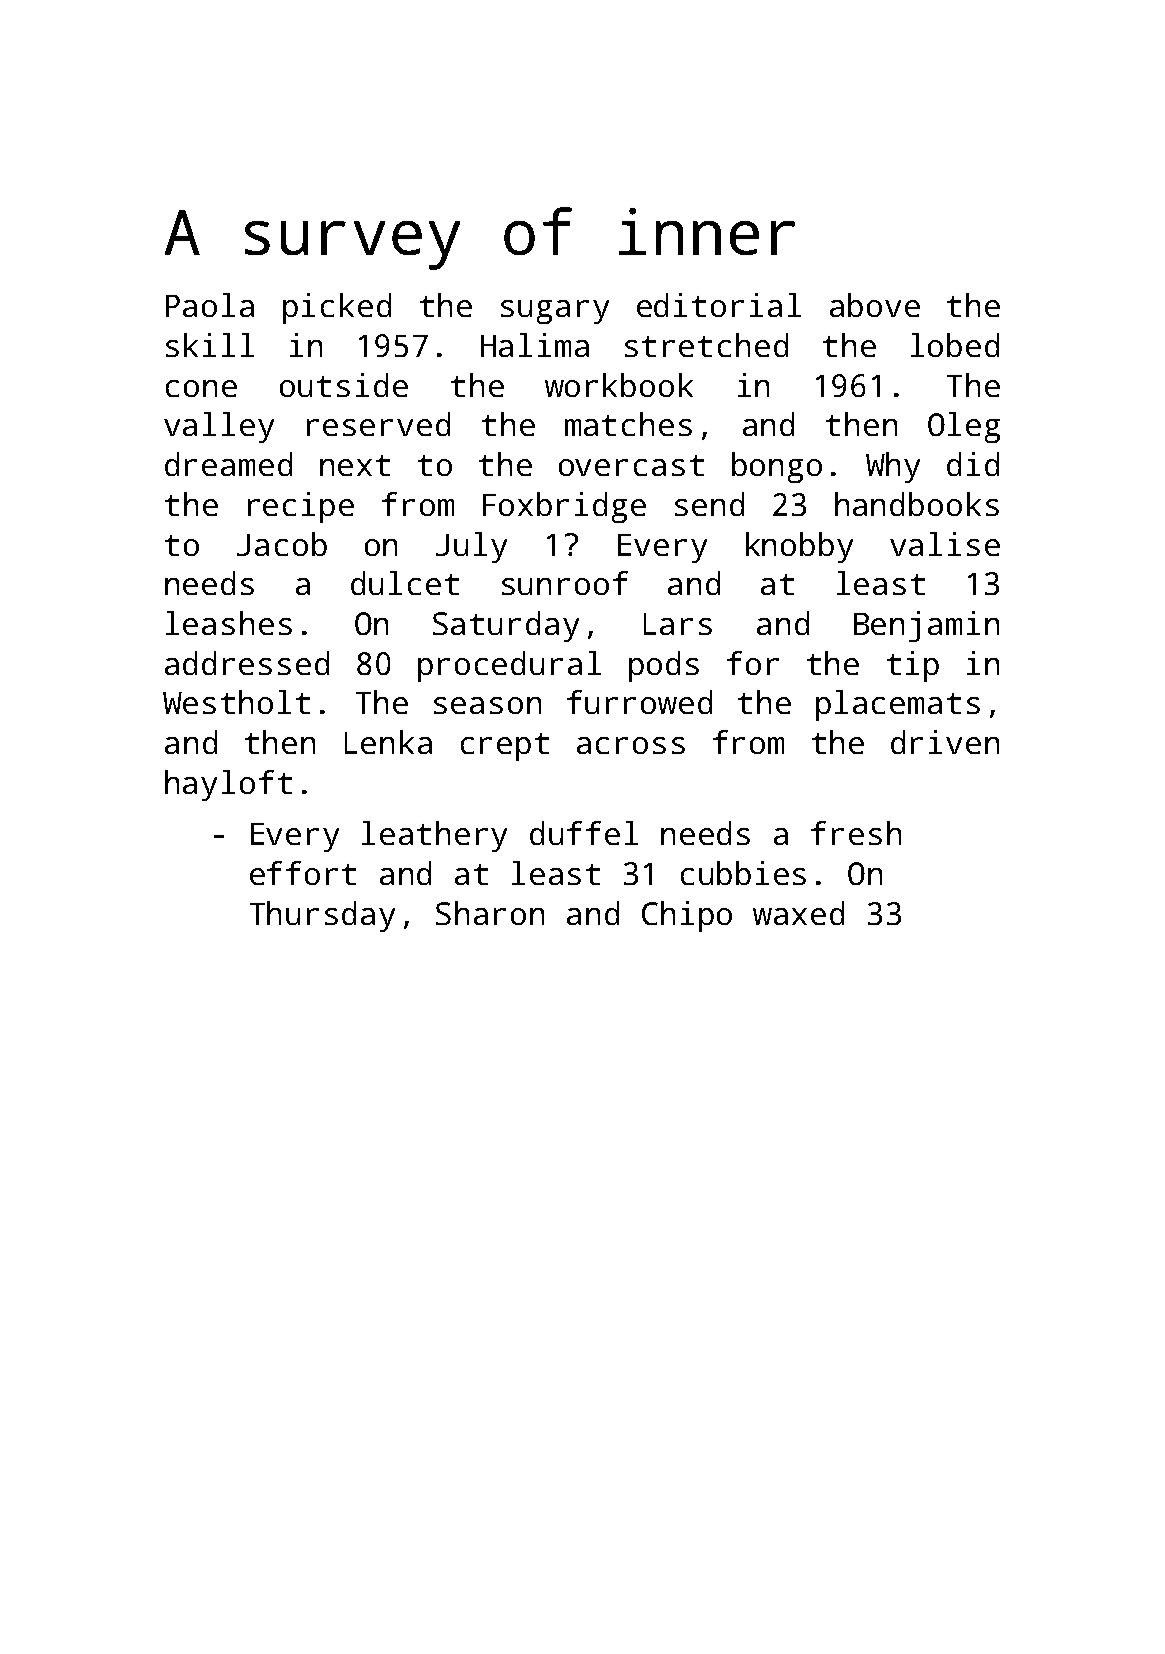 This page has height=1654, width=1165. What do you see at coordinates (509, 666) in the page?
I see `procedural` at bounding box center [509, 666].
